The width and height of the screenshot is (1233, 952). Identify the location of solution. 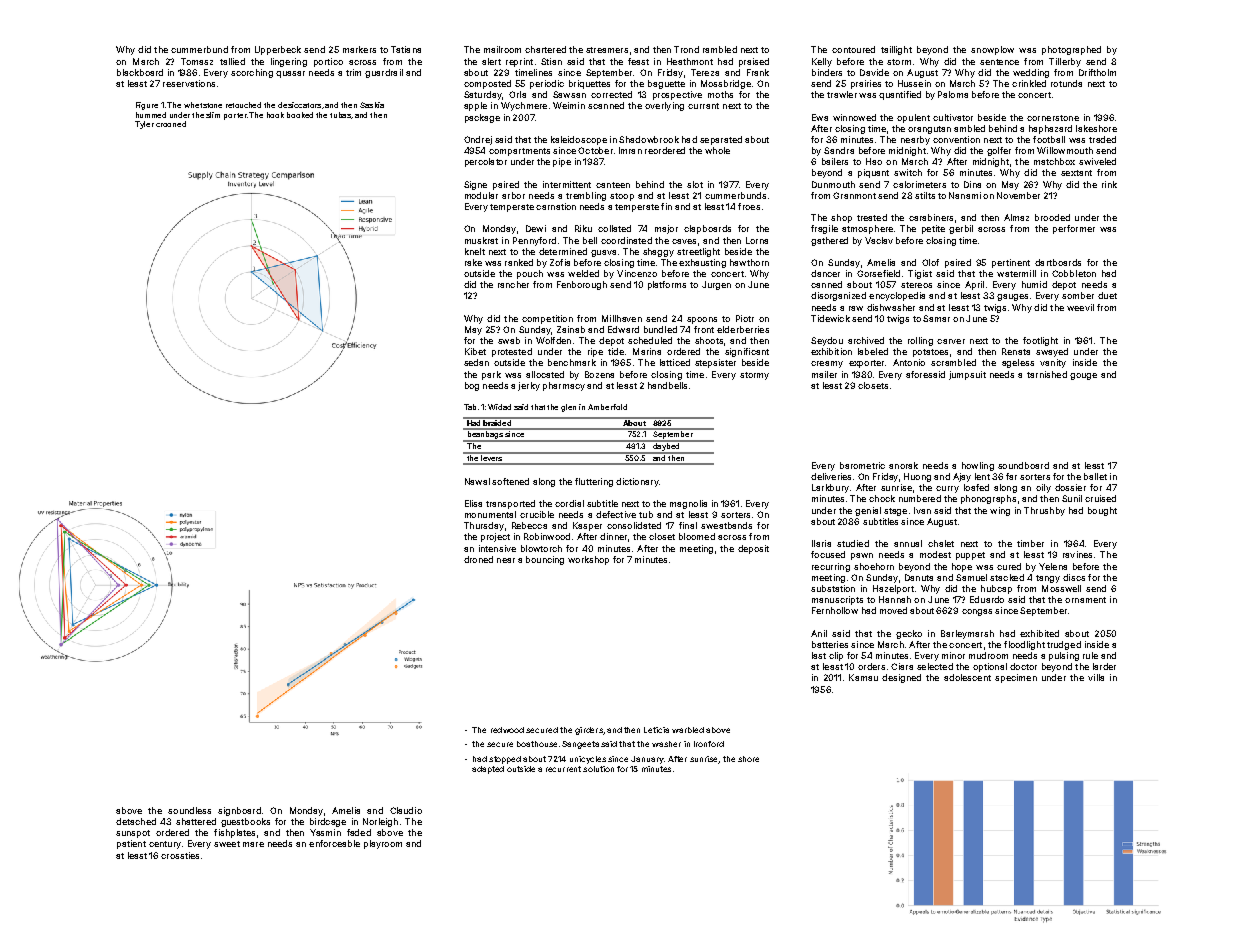
(598, 769).
